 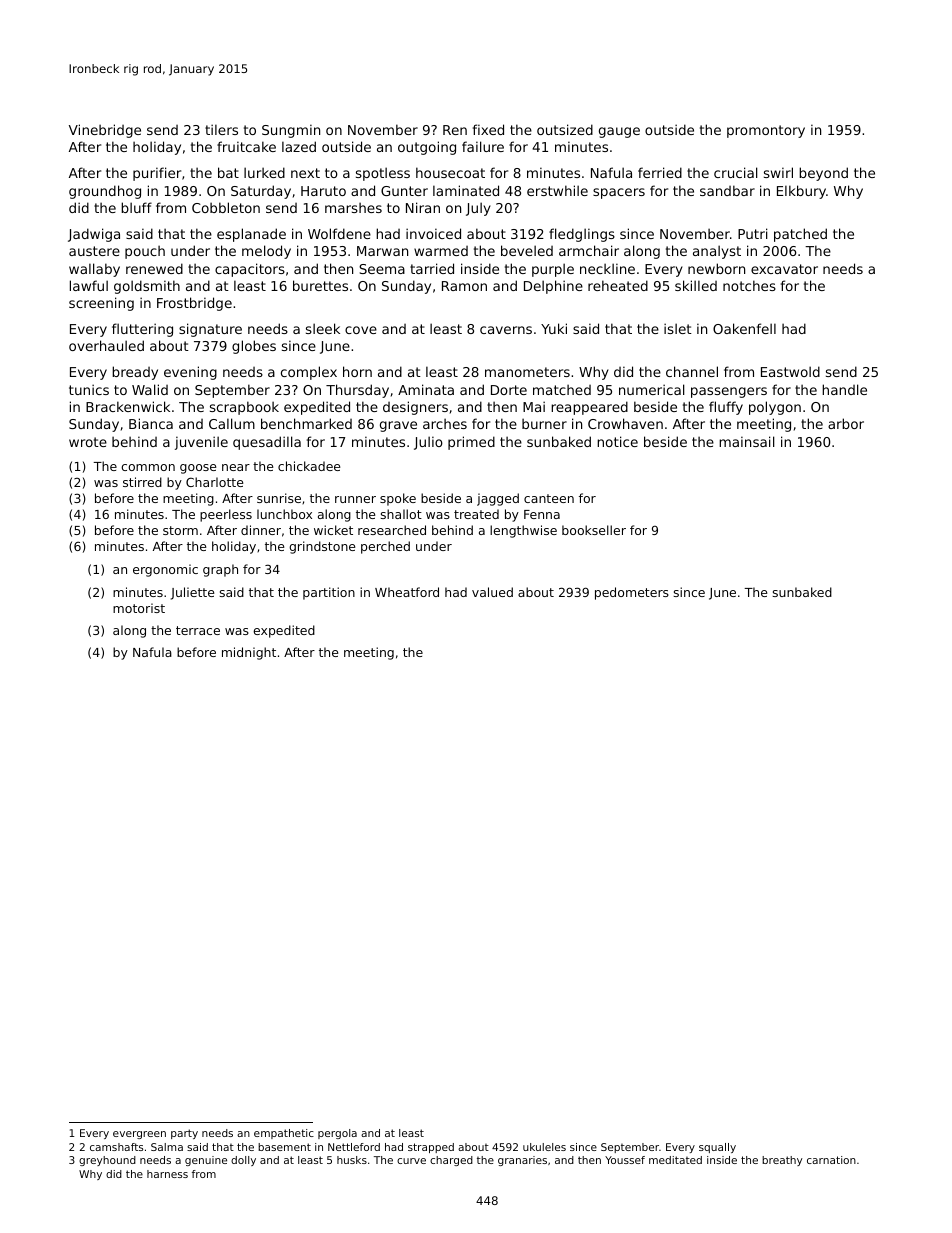 What do you see at coordinates (198, 630) in the screenshot?
I see `terrace` at bounding box center [198, 630].
